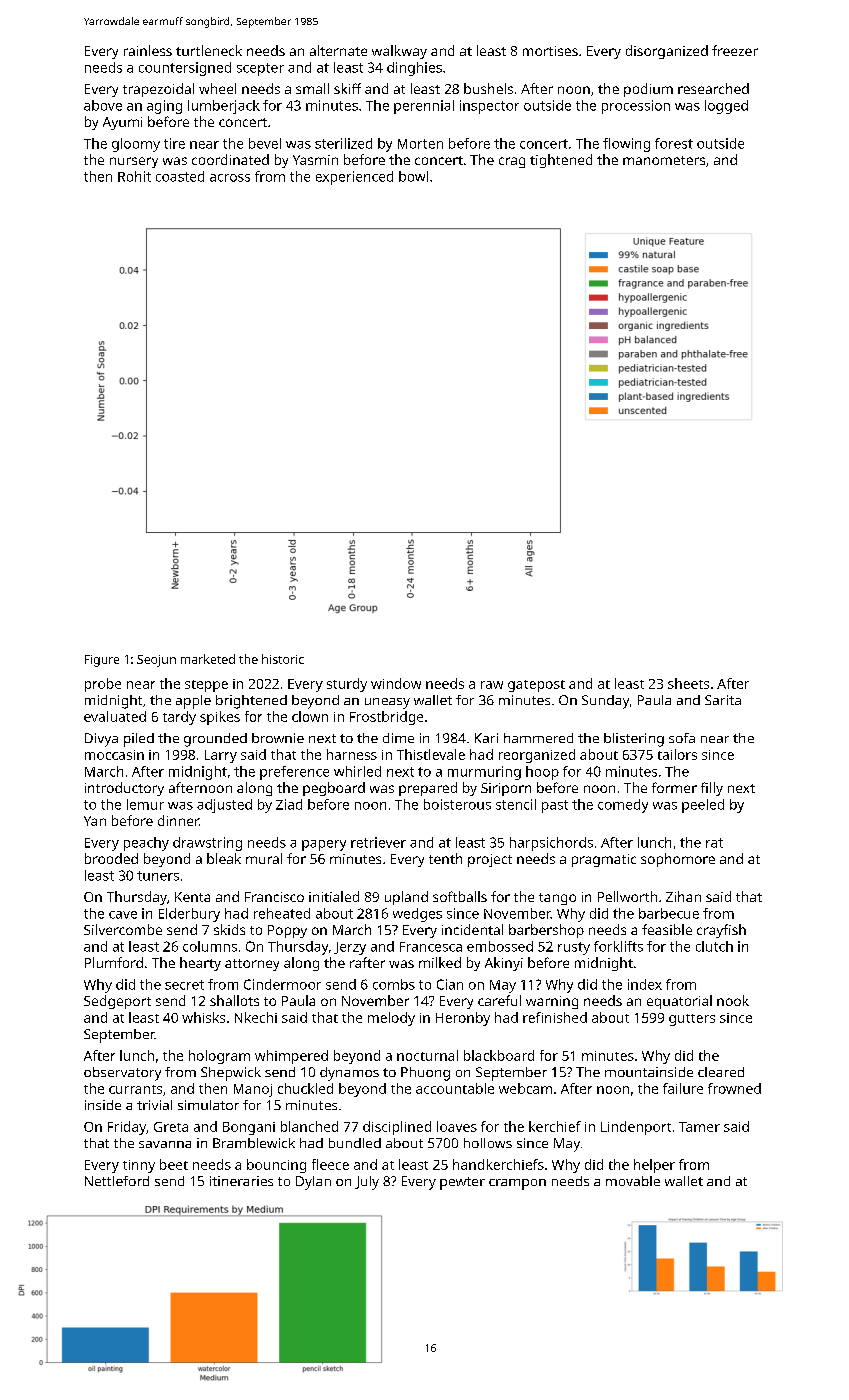 The image size is (849, 1400). Describe the element at coordinates (156, 661) in the screenshot. I see `Seojun` at that location.
